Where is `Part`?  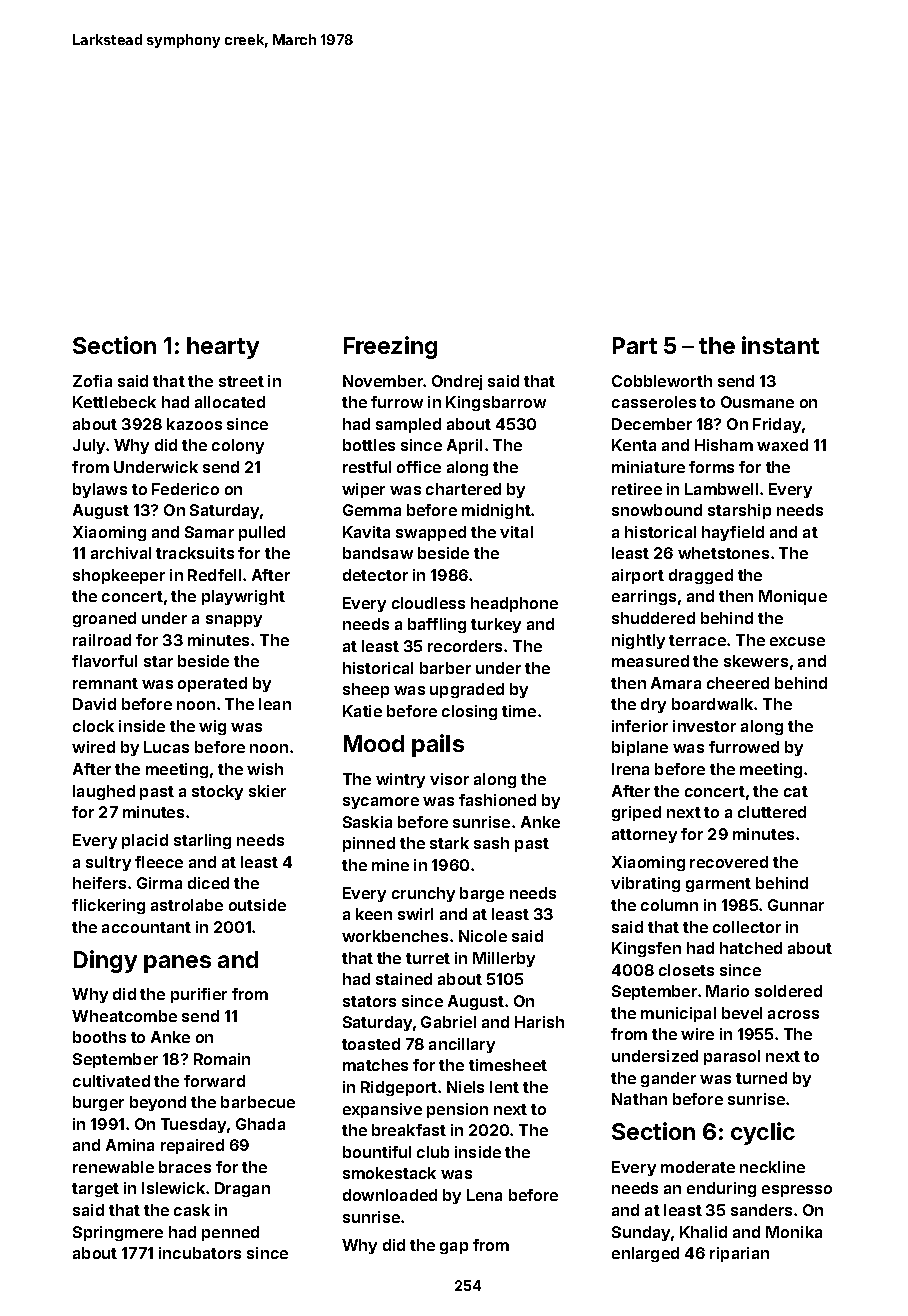
Part is located at coordinates (635, 345).
